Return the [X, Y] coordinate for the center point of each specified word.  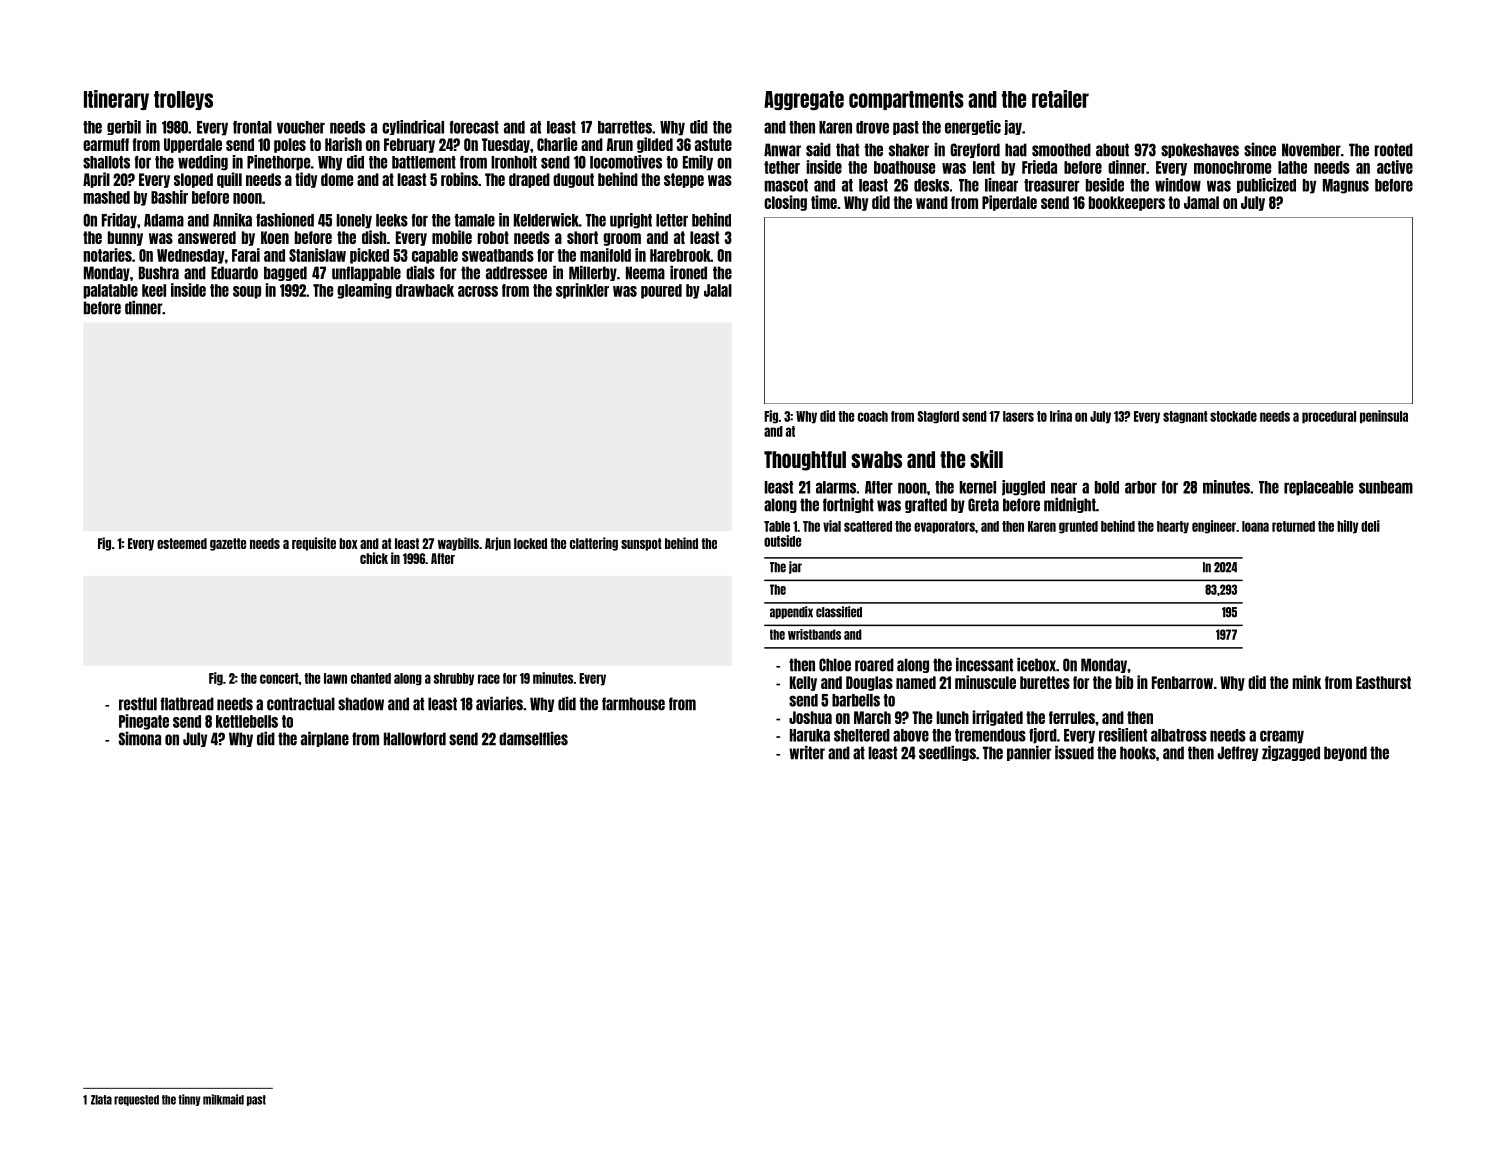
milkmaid [223, 1099]
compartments [906, 100]
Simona [140, 738]
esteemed [182, 543]
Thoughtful [805, 461]
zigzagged [1291, 753]
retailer [1060, 99]
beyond [1345, 753]
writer [807, 752]
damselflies [533, 738]
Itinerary [116, 100]
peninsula [1384, 417]
